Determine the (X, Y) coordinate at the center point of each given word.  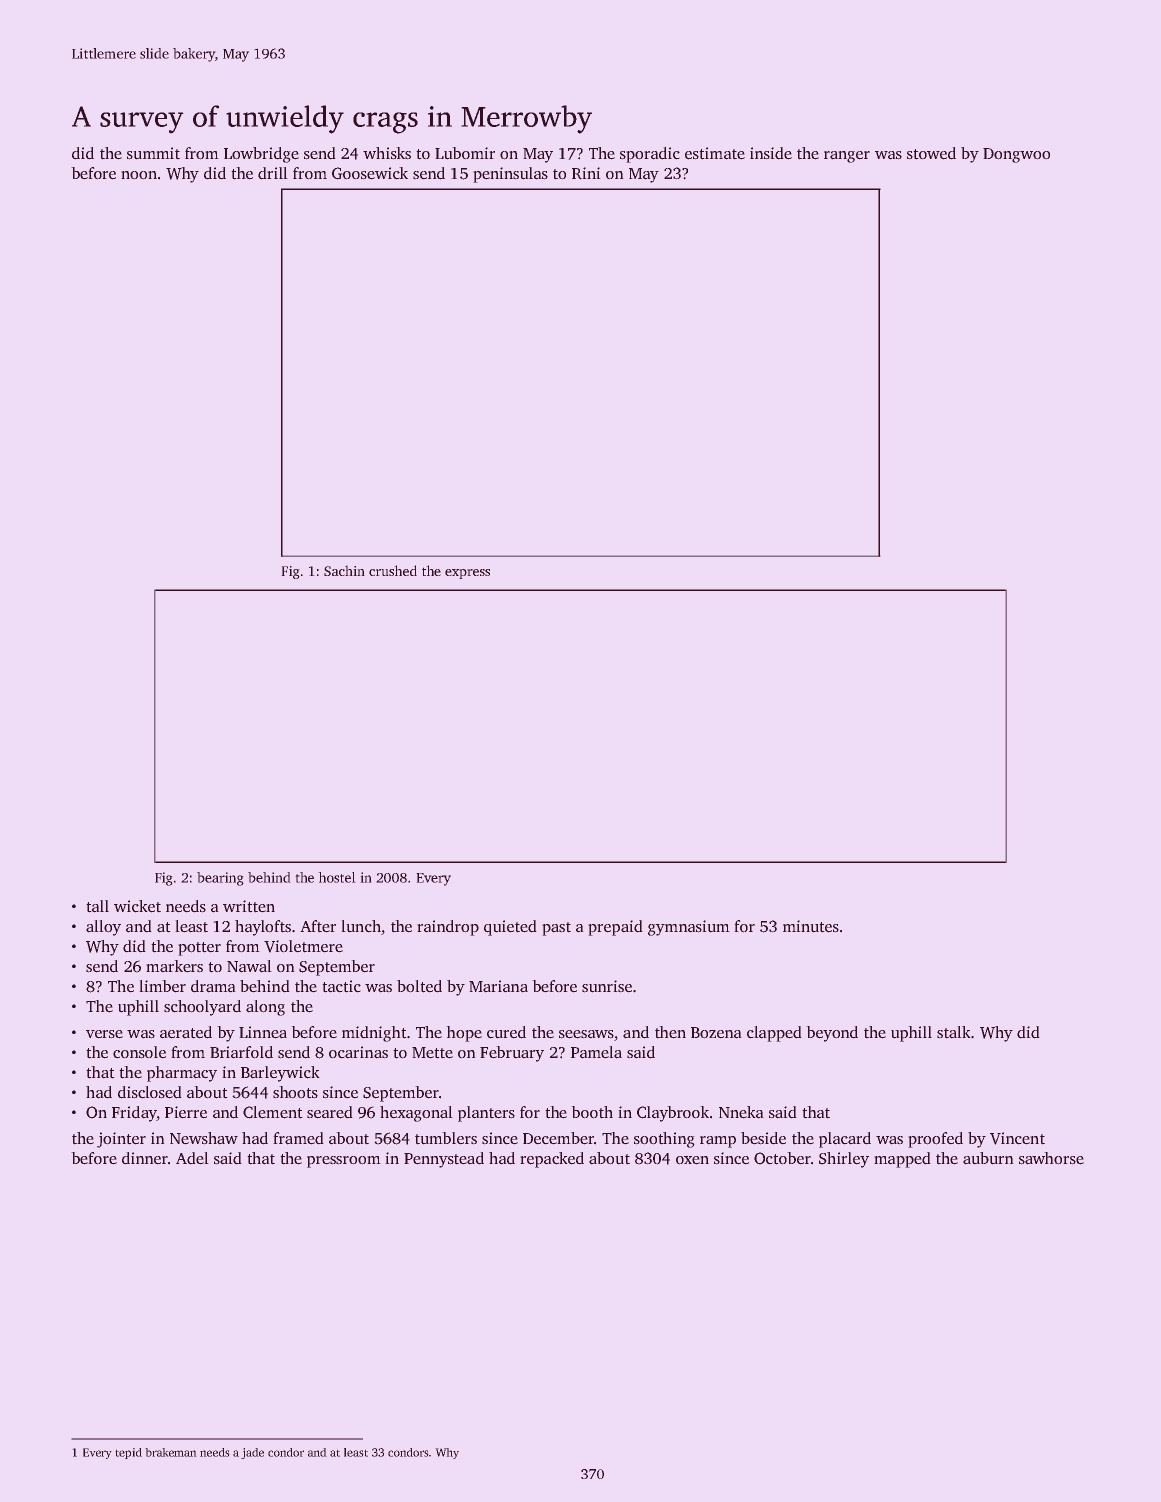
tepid (128, 1453)
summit (153, 153)
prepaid (615, 928)
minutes (811, 926)
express (467, 574)
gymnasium (689, 928)
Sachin (344, 570)
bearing (220, 879)
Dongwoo (1016, 155)
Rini (586, 173)
